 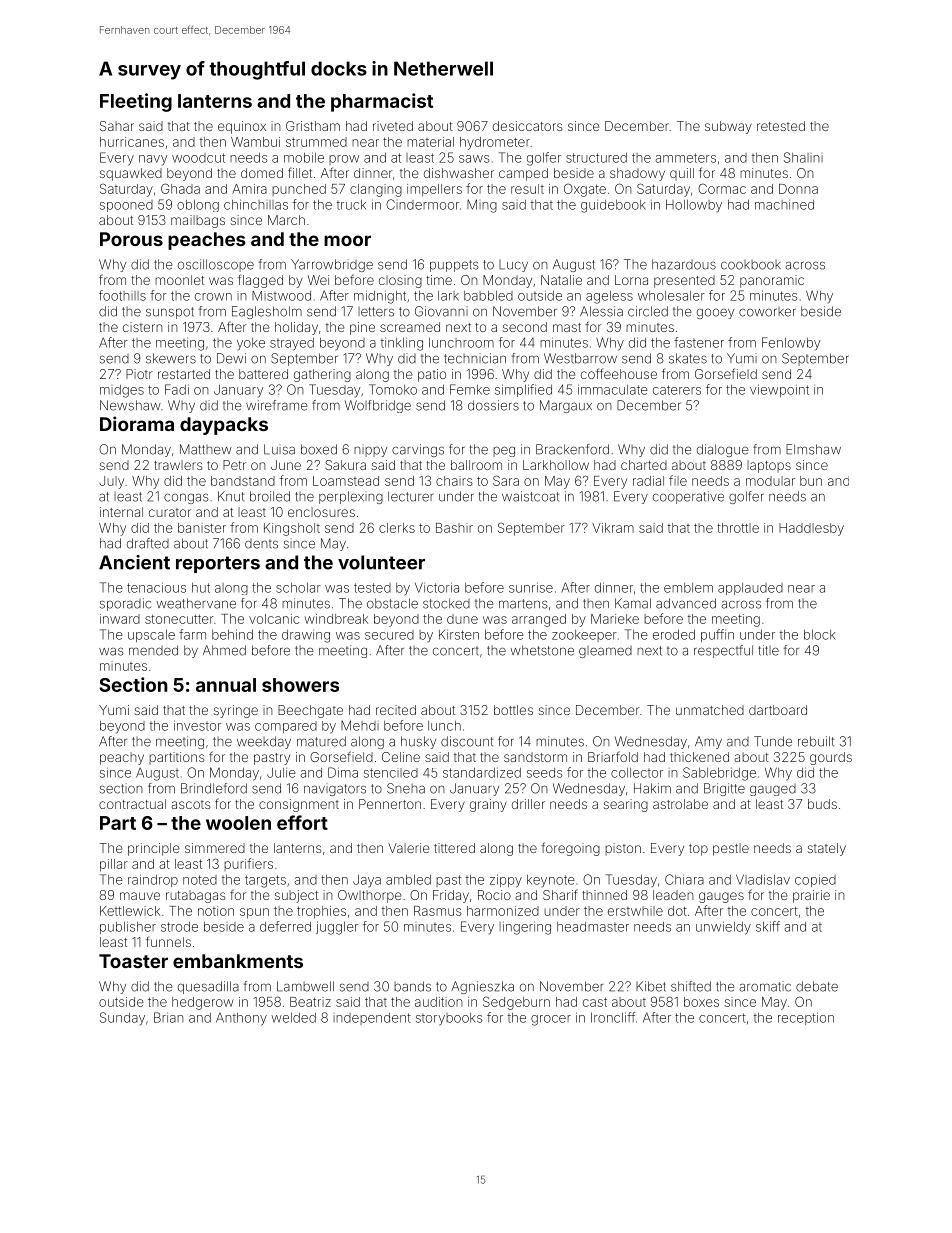 What do you see at coordinates (226, 685) in the image?
I see `annual` at bounding box center [226, 685].
